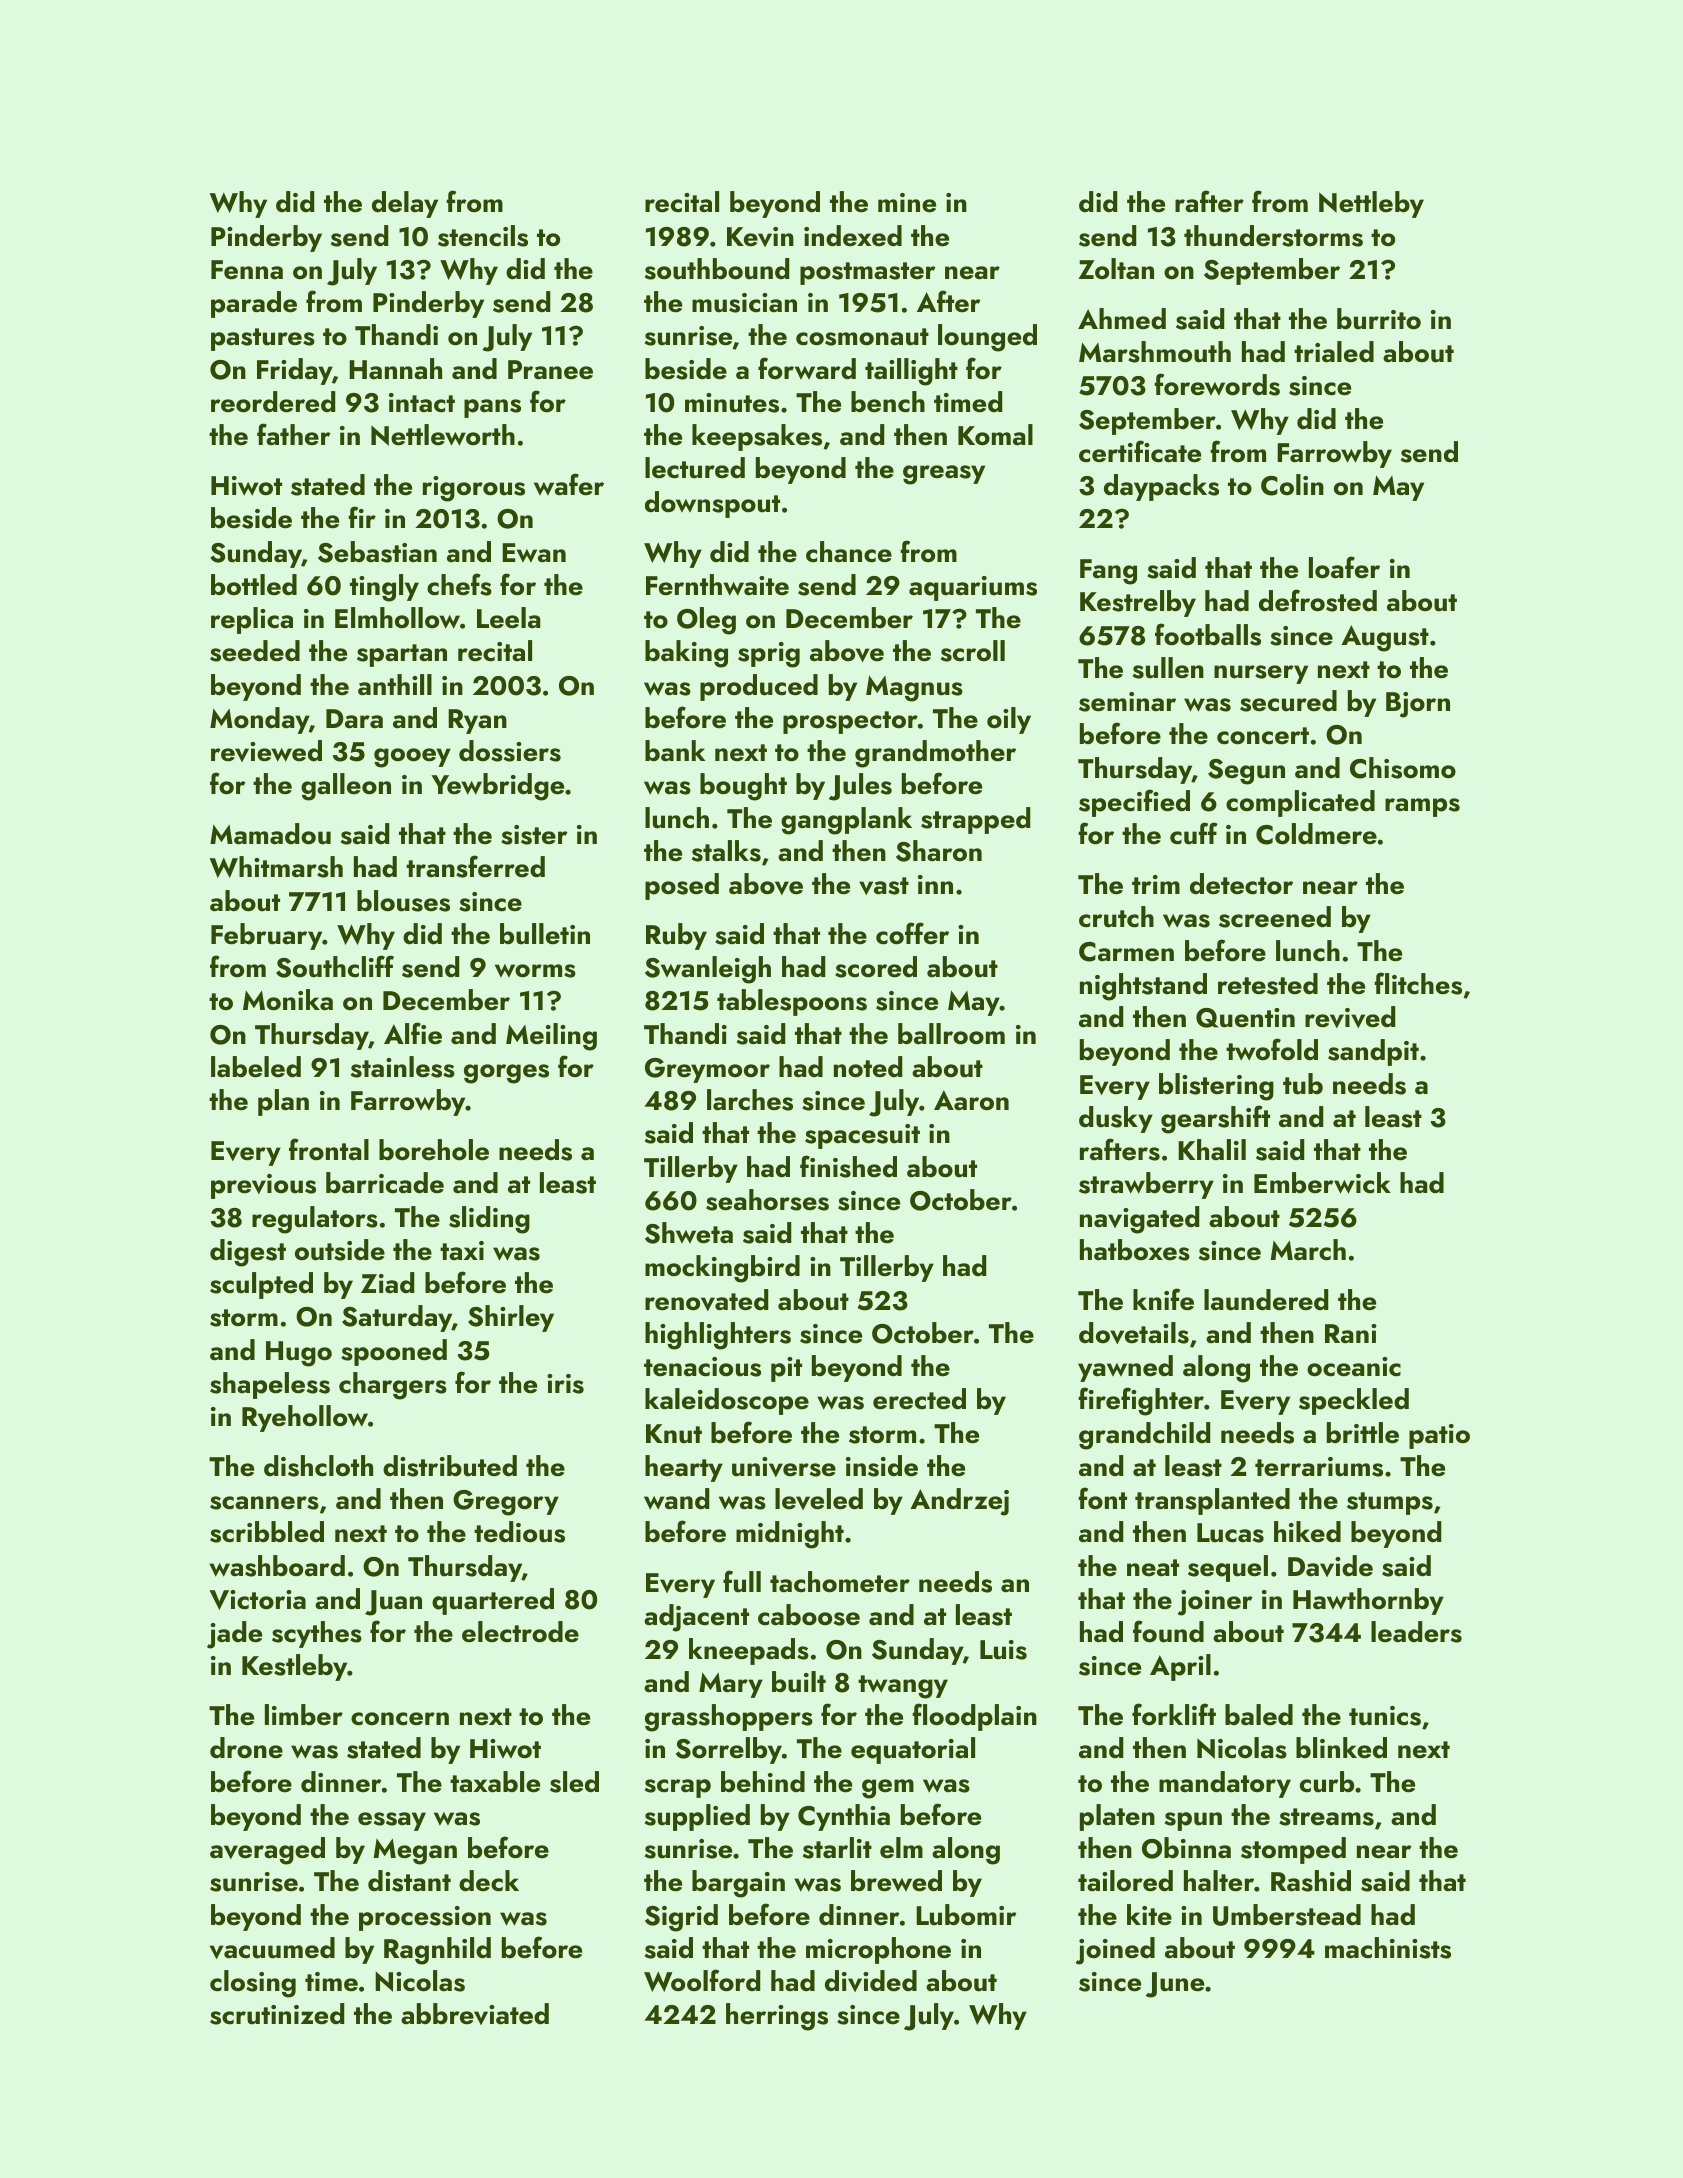 The height and width of the screenshot is (2178, 1683). Describe the element at coordinates (273, 402) in the screenshot. I see `reordered` at that location.
